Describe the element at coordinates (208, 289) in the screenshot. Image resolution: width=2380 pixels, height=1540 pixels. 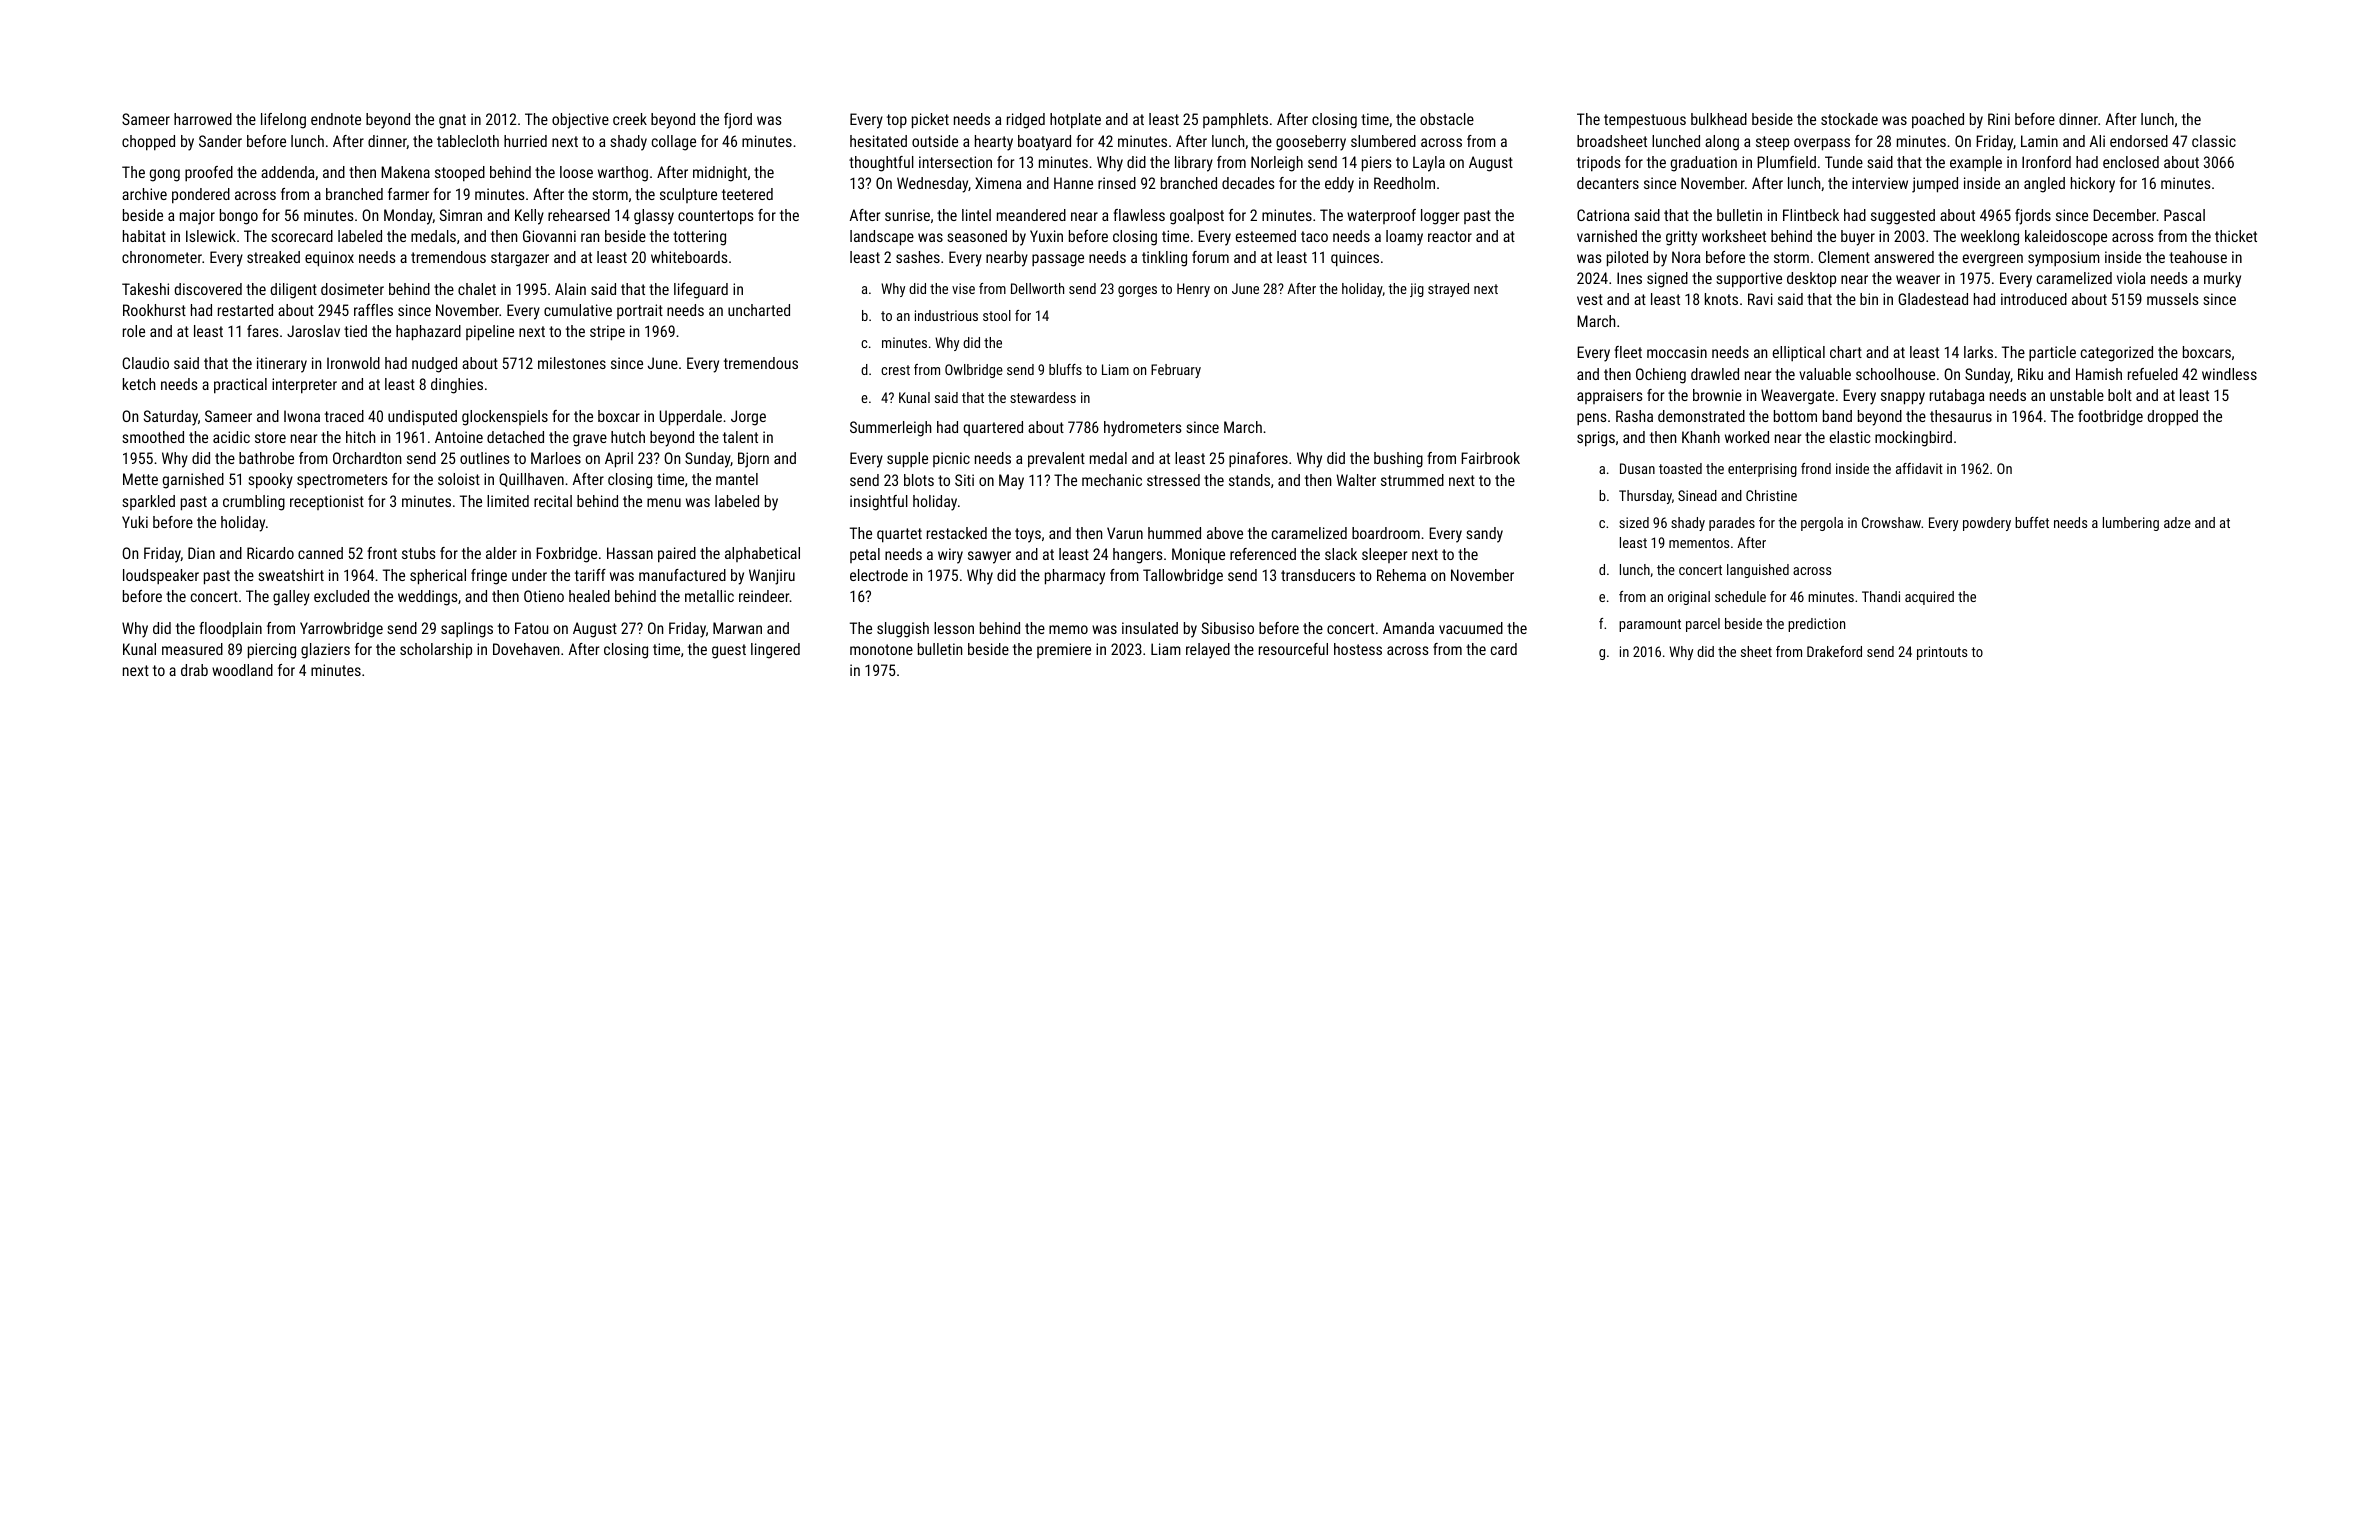
I see `discovered` at that location.
